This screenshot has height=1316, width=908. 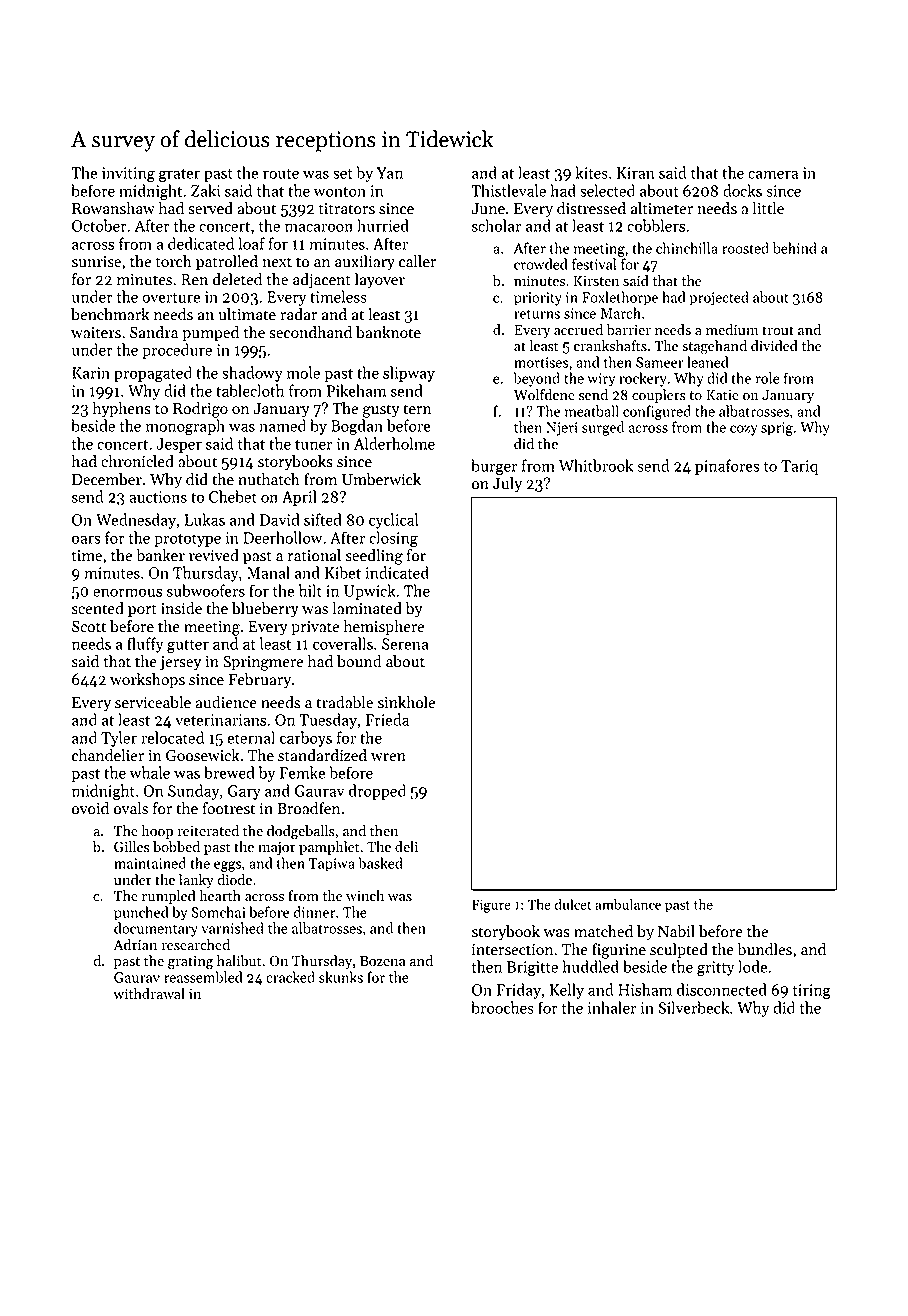 I want to click on blueberry, so click(x=265, y=610).
